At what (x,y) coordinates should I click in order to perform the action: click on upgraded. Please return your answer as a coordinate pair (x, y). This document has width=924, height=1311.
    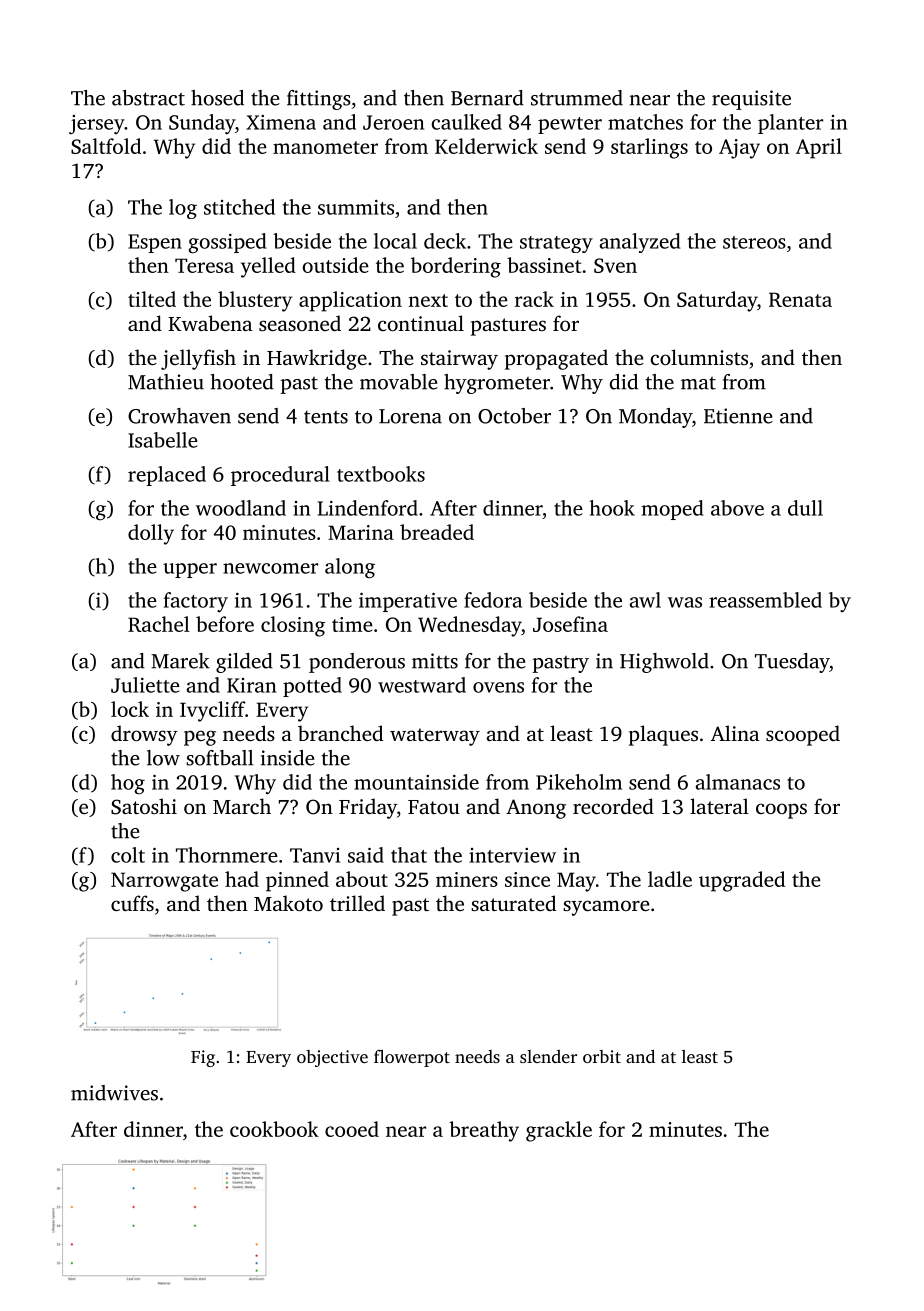
    Looking at the image, I should click on (742, 881).
